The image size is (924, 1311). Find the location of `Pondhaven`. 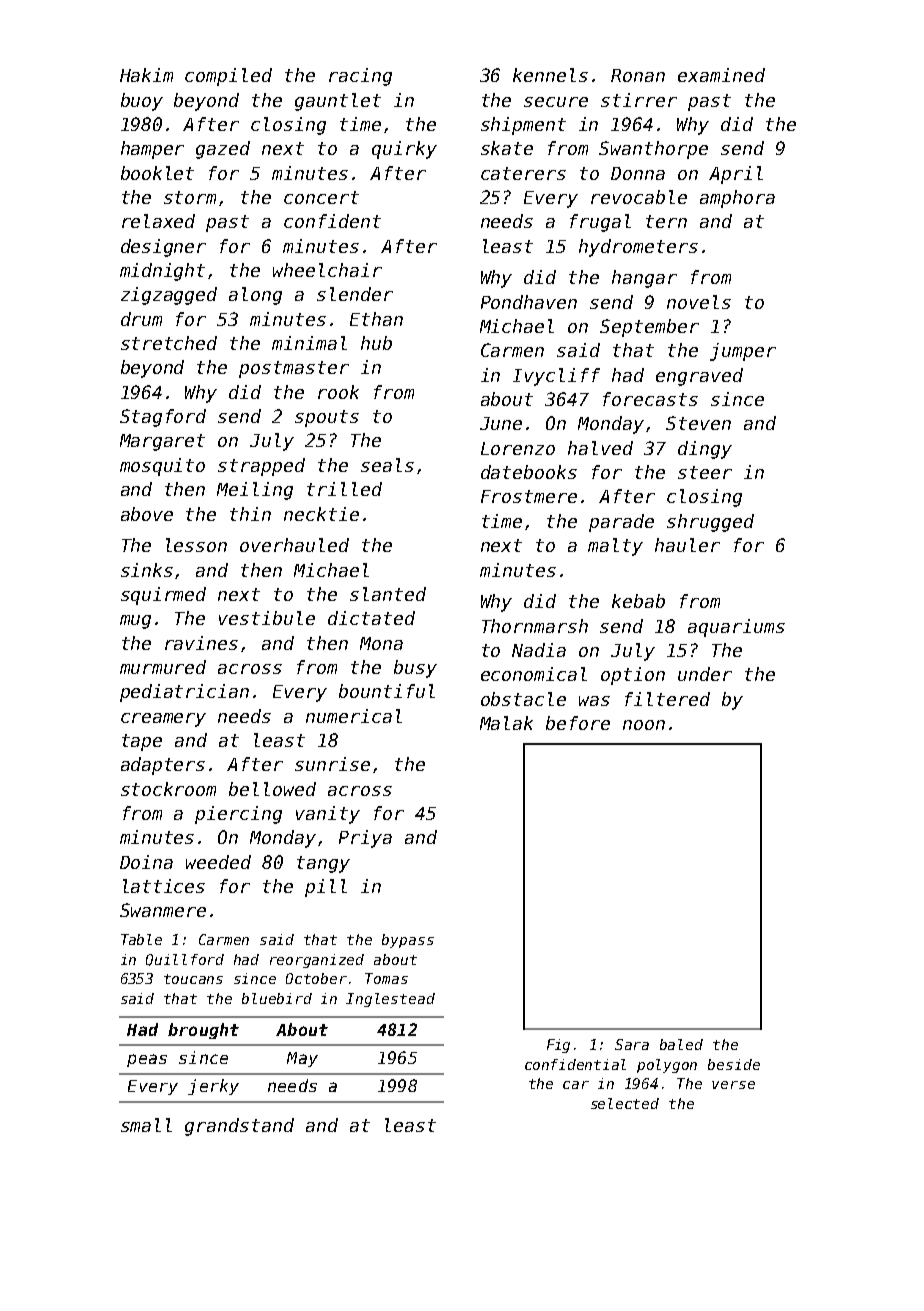

Pondhaven is located at coordinates (529, 302).
